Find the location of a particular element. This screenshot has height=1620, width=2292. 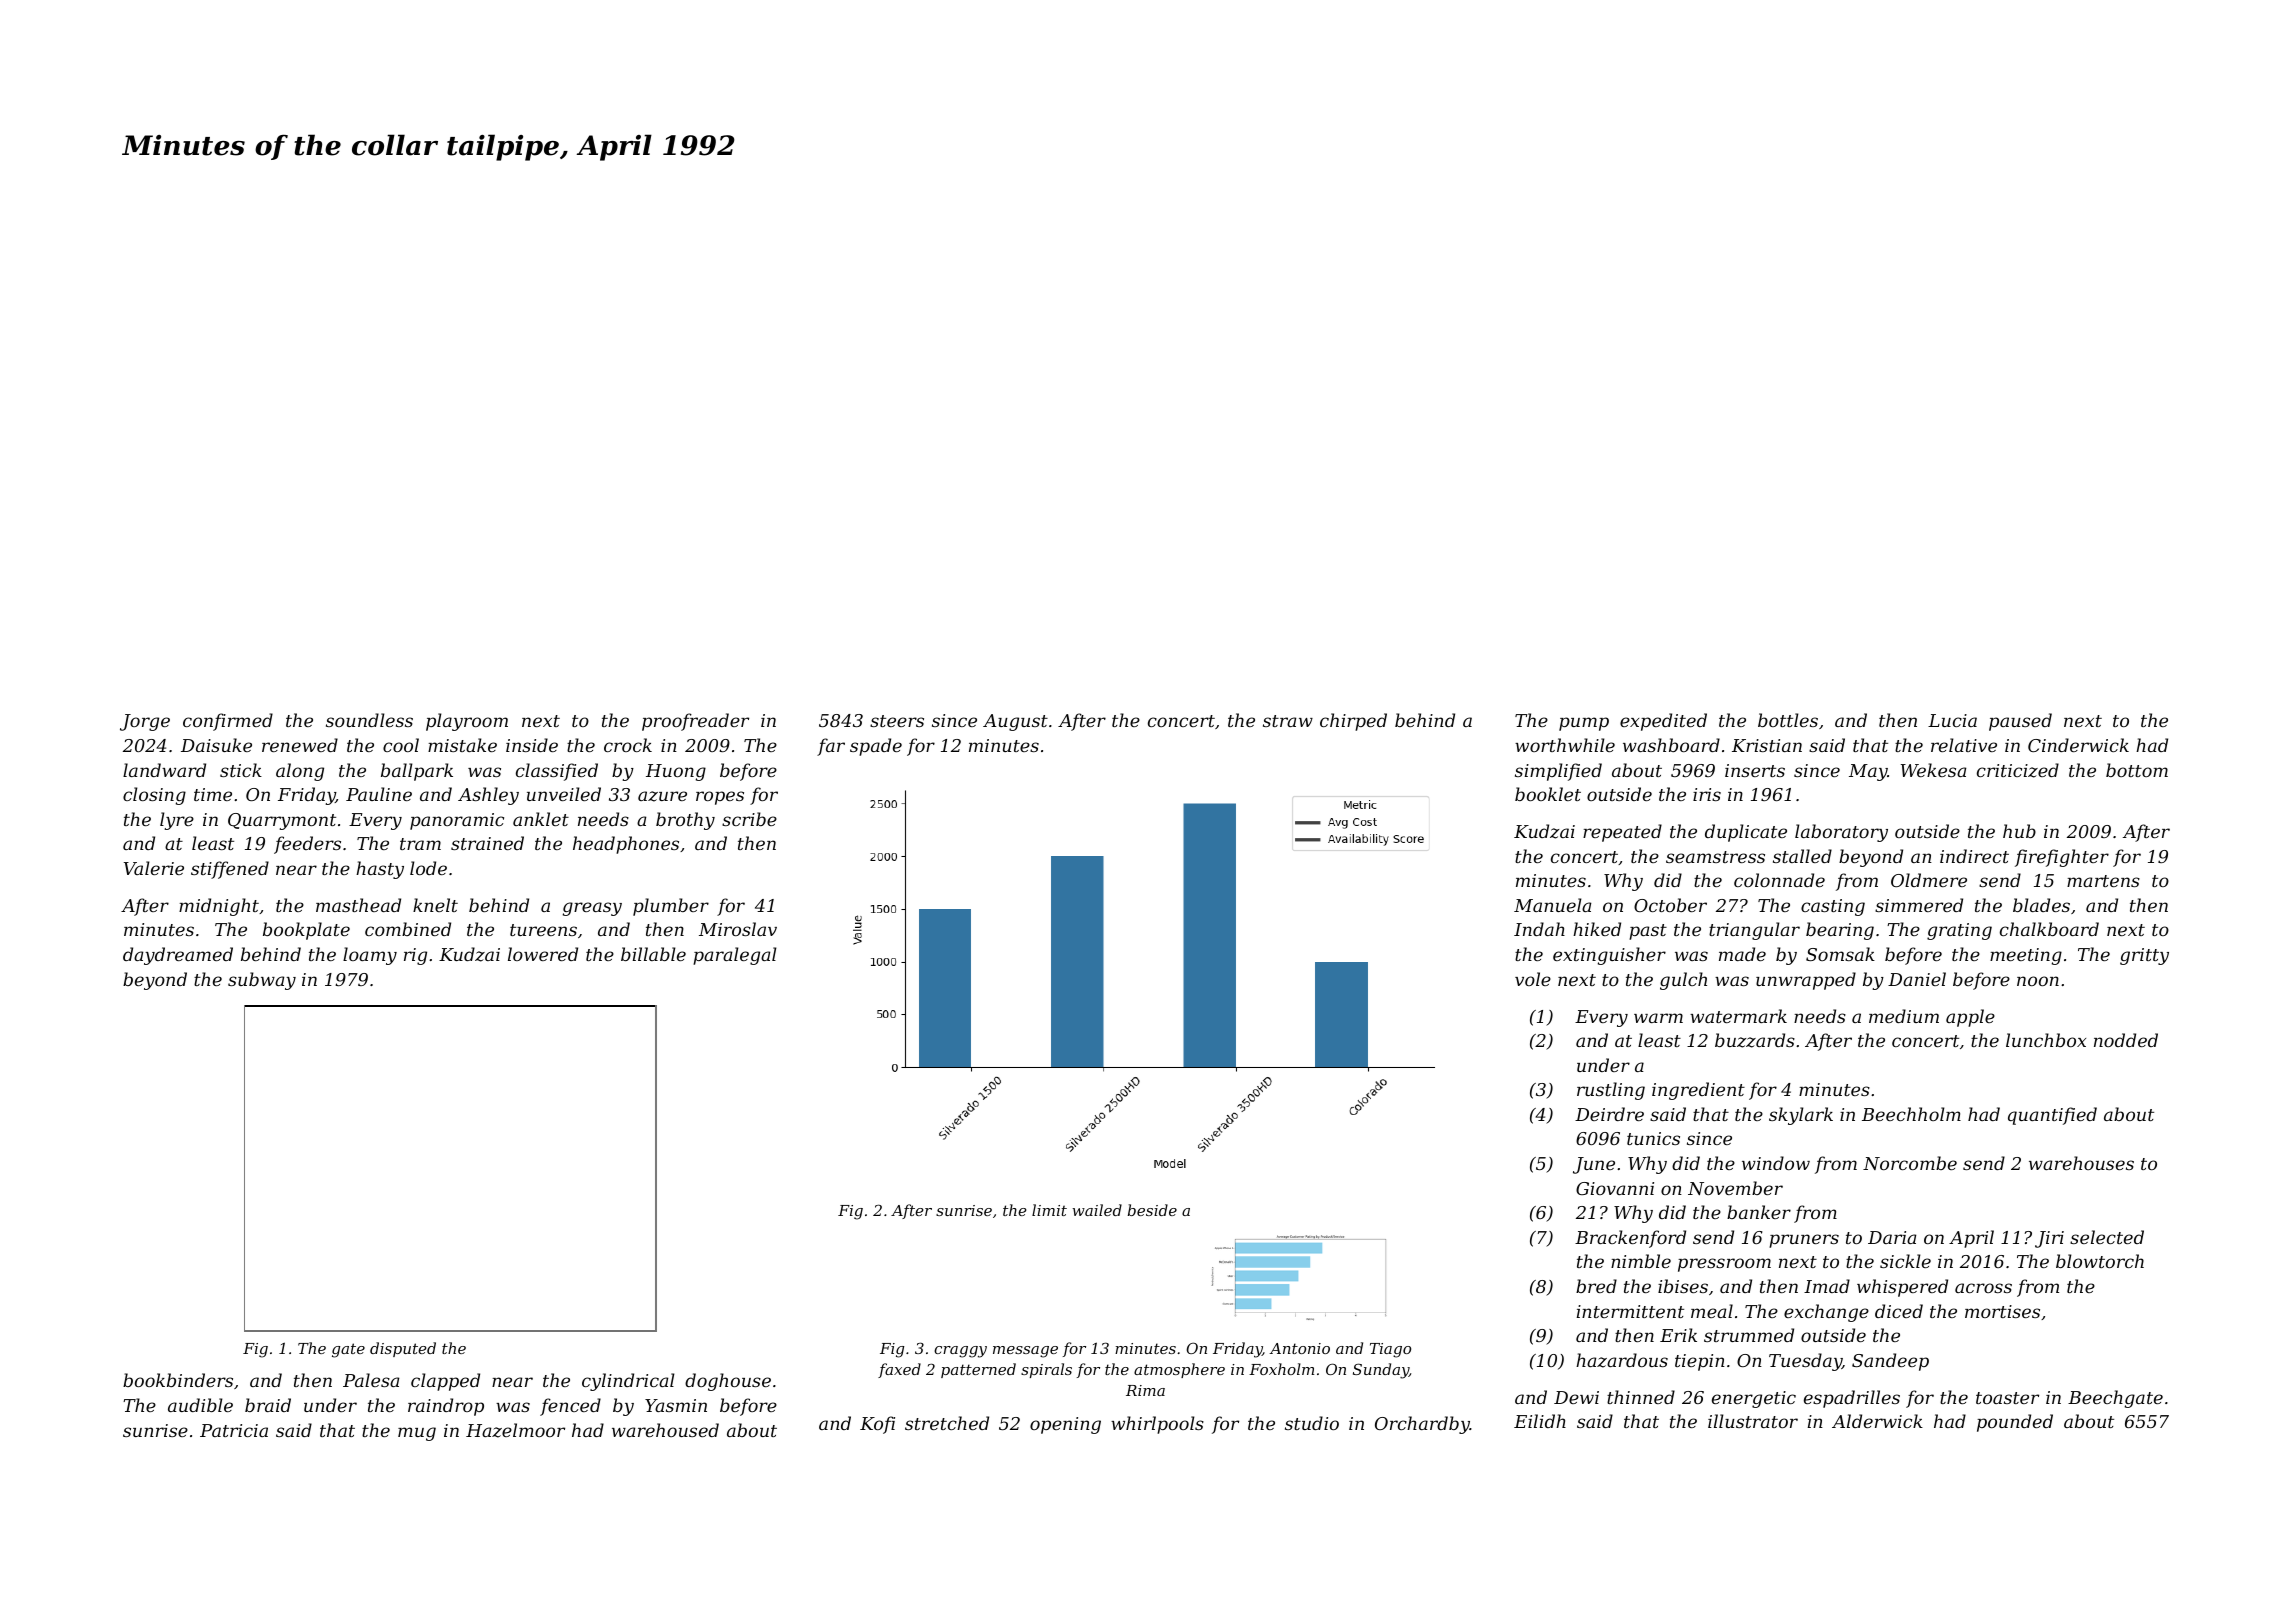

bottom is located at coordinates (2137, 770).
